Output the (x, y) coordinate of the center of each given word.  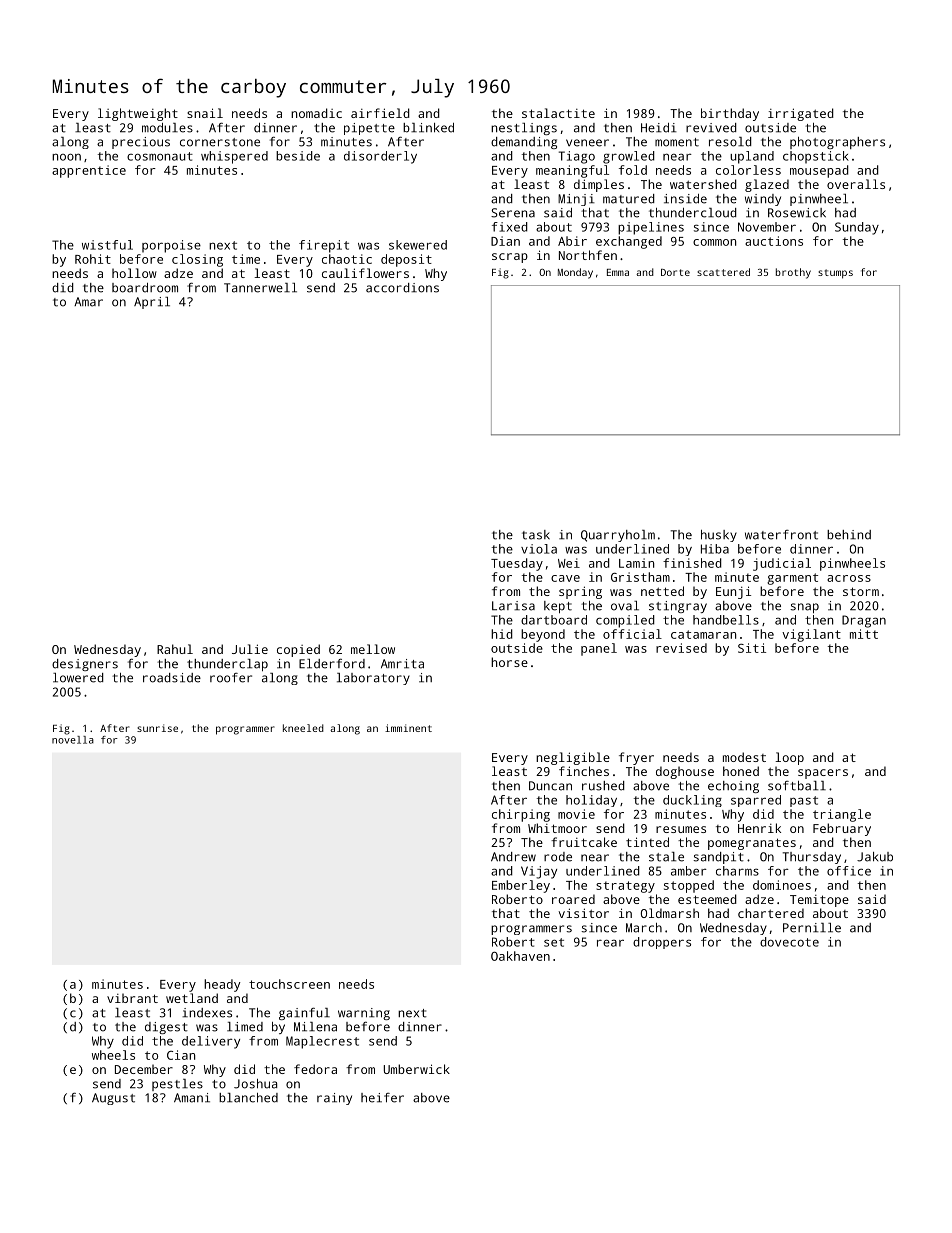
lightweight (138, 114)
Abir (572, 241)
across (849, 578)
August (113, 1099)
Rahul (175, 649)
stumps (835, 274)
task (536, 535)
